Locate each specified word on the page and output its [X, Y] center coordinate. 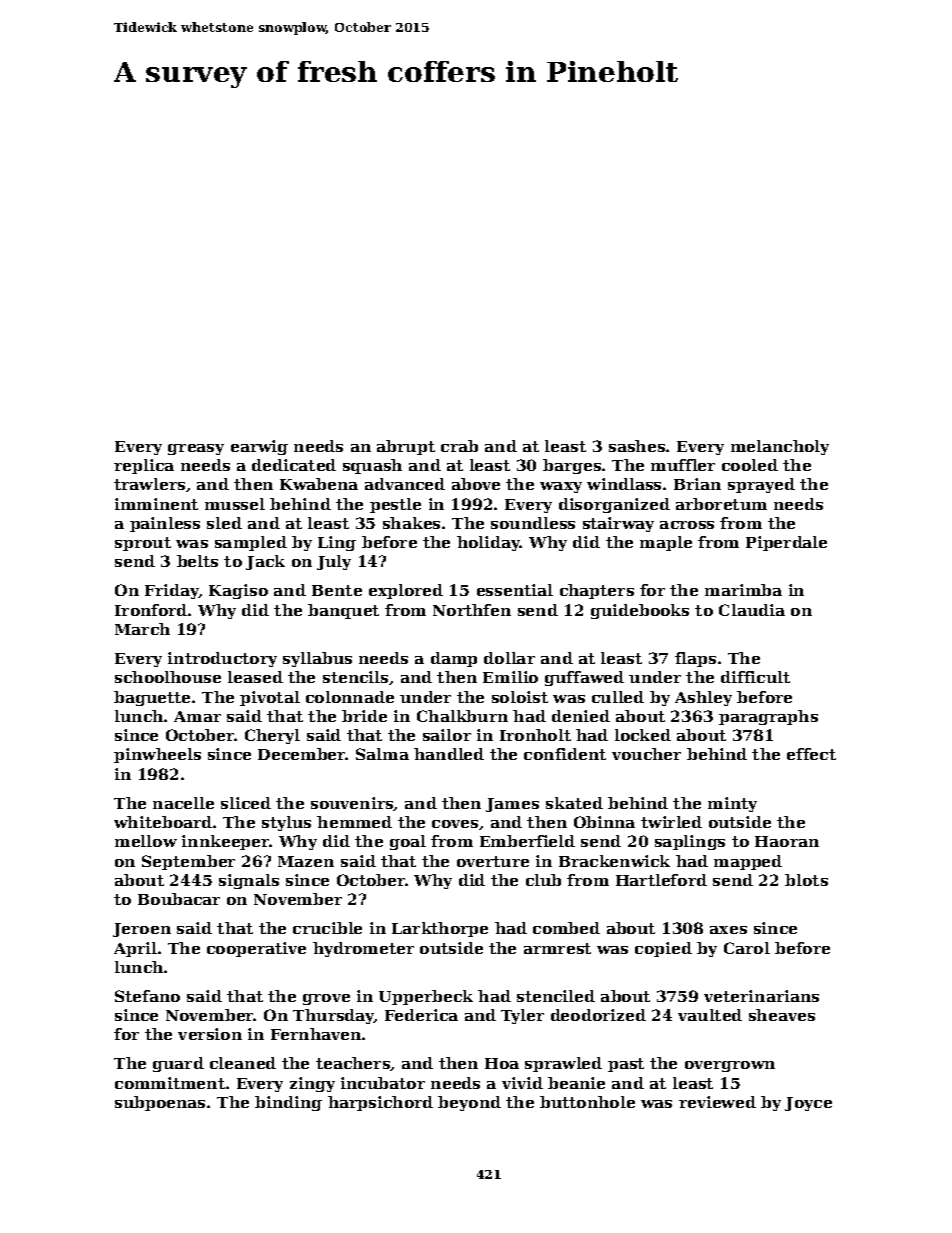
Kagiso [238, 591]
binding [288, 1103]
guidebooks [640, 611]
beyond [469, 1103]
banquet [343, 611]
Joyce [808, 1104]
